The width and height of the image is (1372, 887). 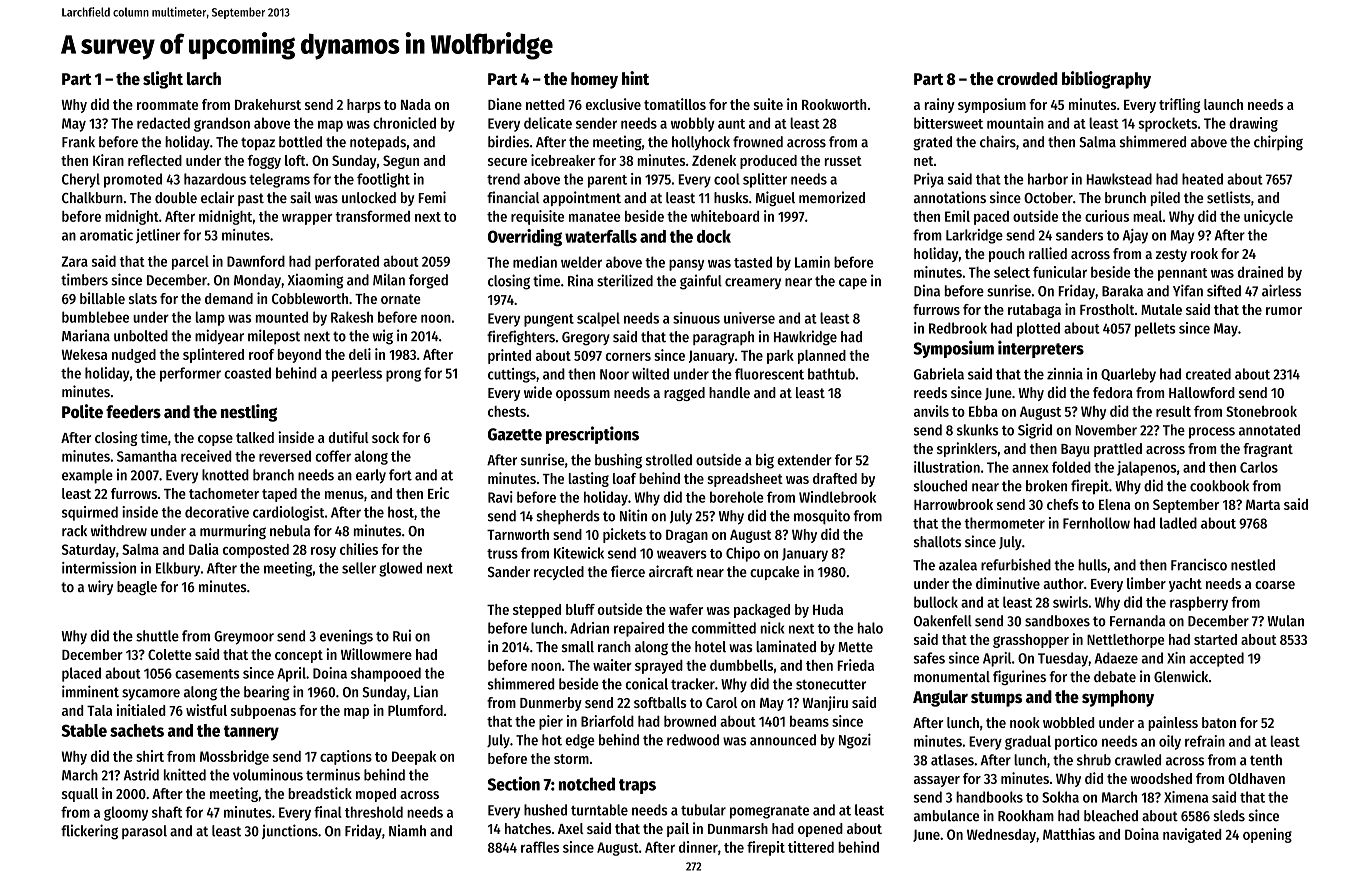 What do you see at coordinates (143, 298) in the image?
I see `slats` at bounding box center [143, 298].
